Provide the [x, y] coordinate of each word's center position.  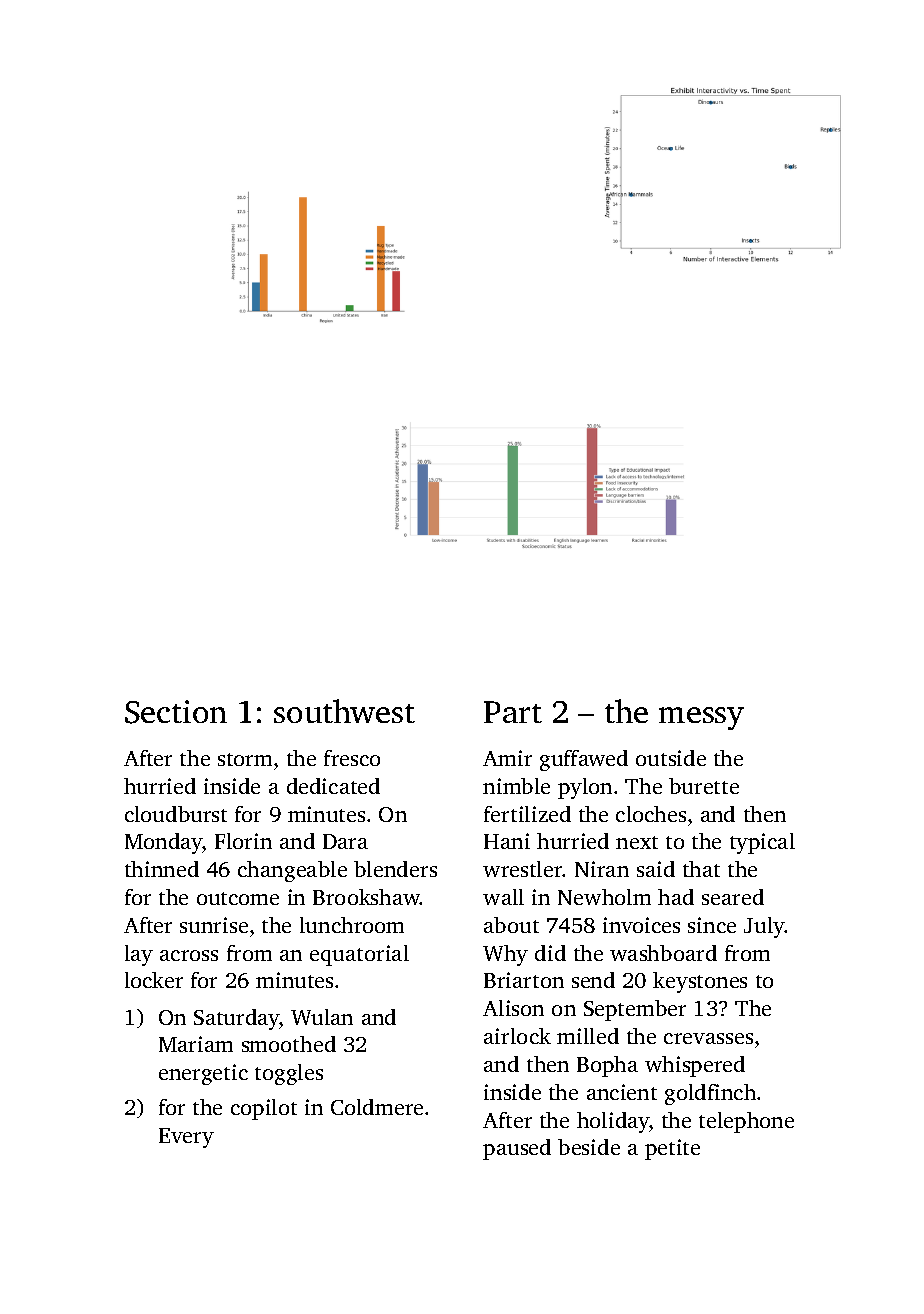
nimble [516, 786]
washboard [663, 953]
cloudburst [176, 814]
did [550, 953]
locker [154, 980]
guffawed [584, 760]
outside [671, 758]
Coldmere [377, 1107]
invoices [641, 925]
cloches [651, 814]
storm [245, 759]
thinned [162, 869]
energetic [203, 1074]
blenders [395, 869]
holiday [613, 1122]
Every [186, 1138]
